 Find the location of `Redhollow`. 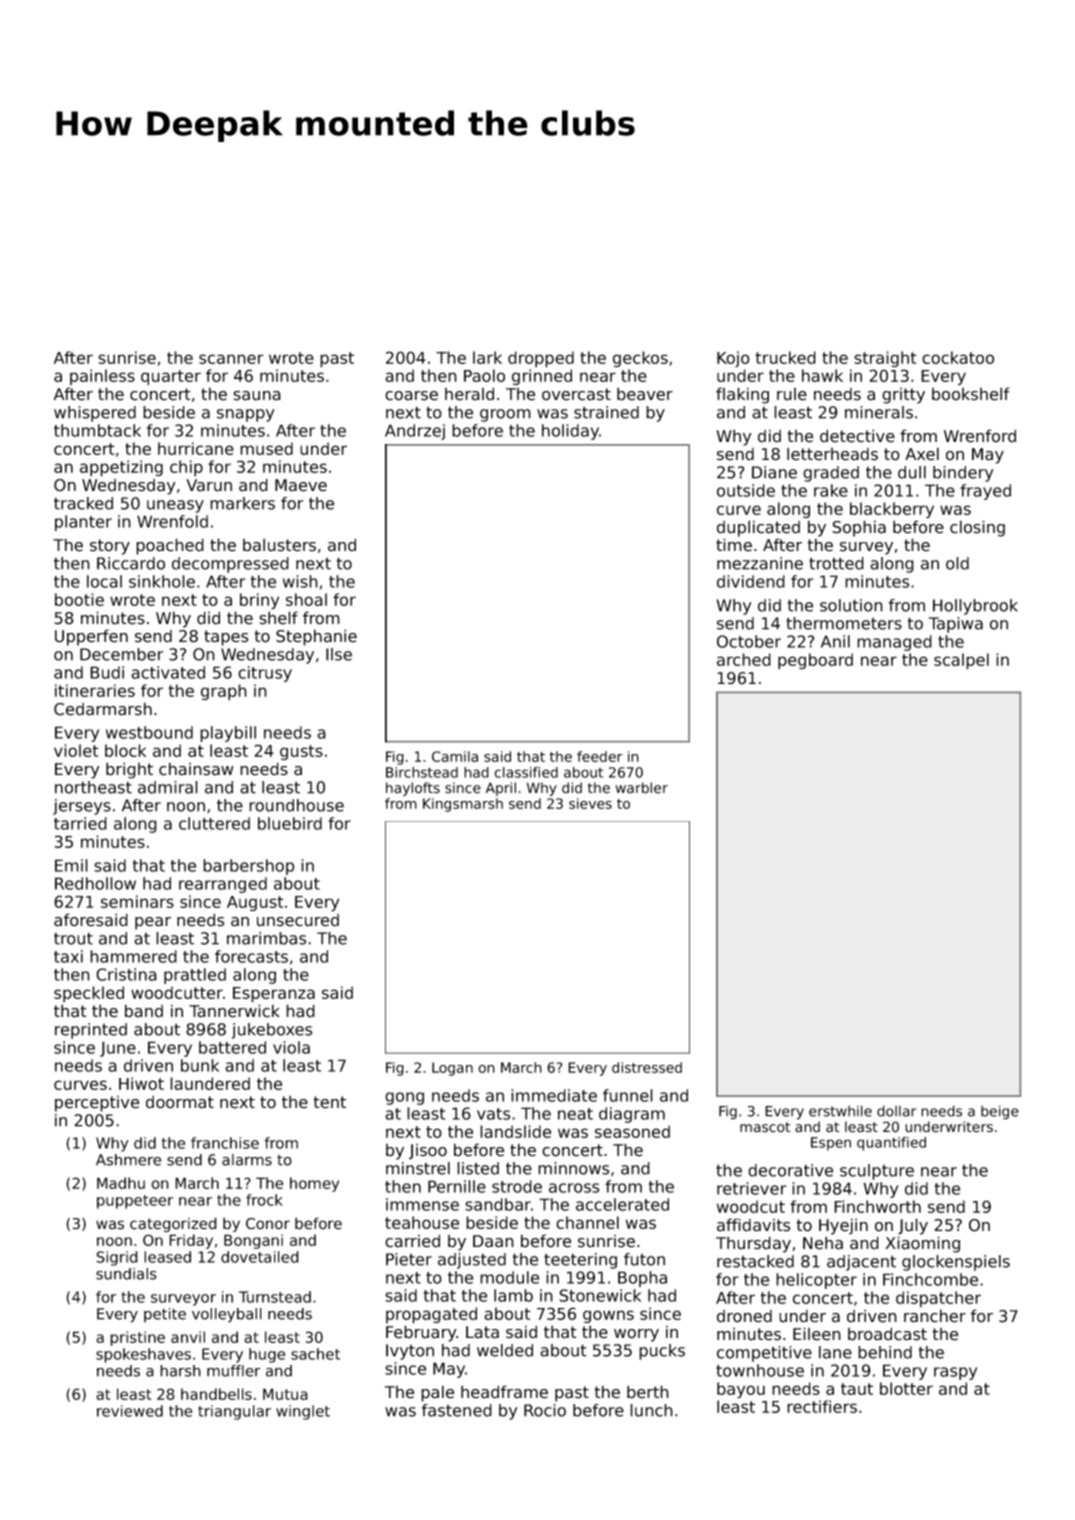

Redhollow is located at coordinates (95, 883).
